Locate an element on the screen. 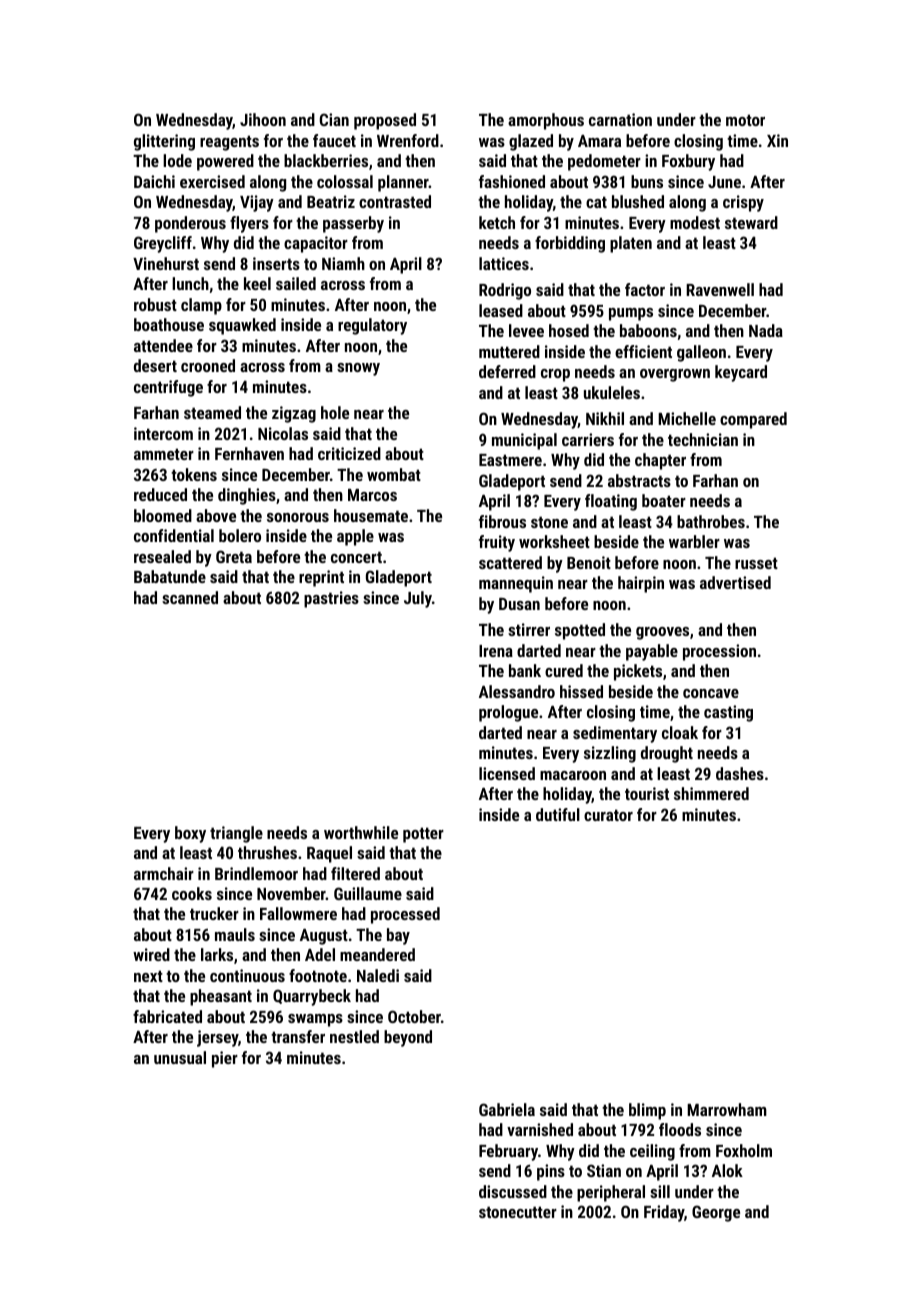 The width and height of the screenshot is (924, 1311). proposed is located at coordinates (385, 121).
